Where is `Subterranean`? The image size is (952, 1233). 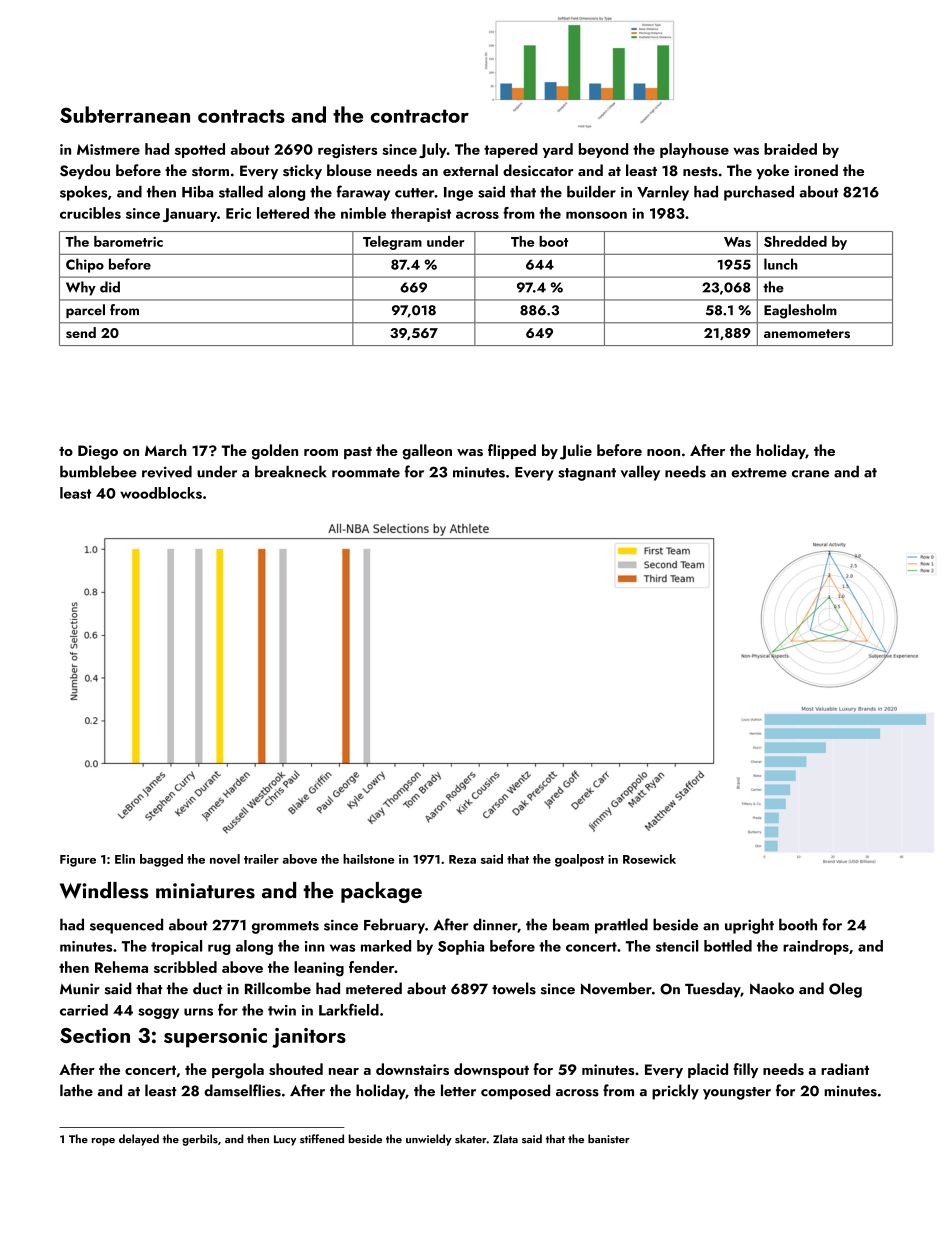 Subterranean is located at coordinates (125, 114).
